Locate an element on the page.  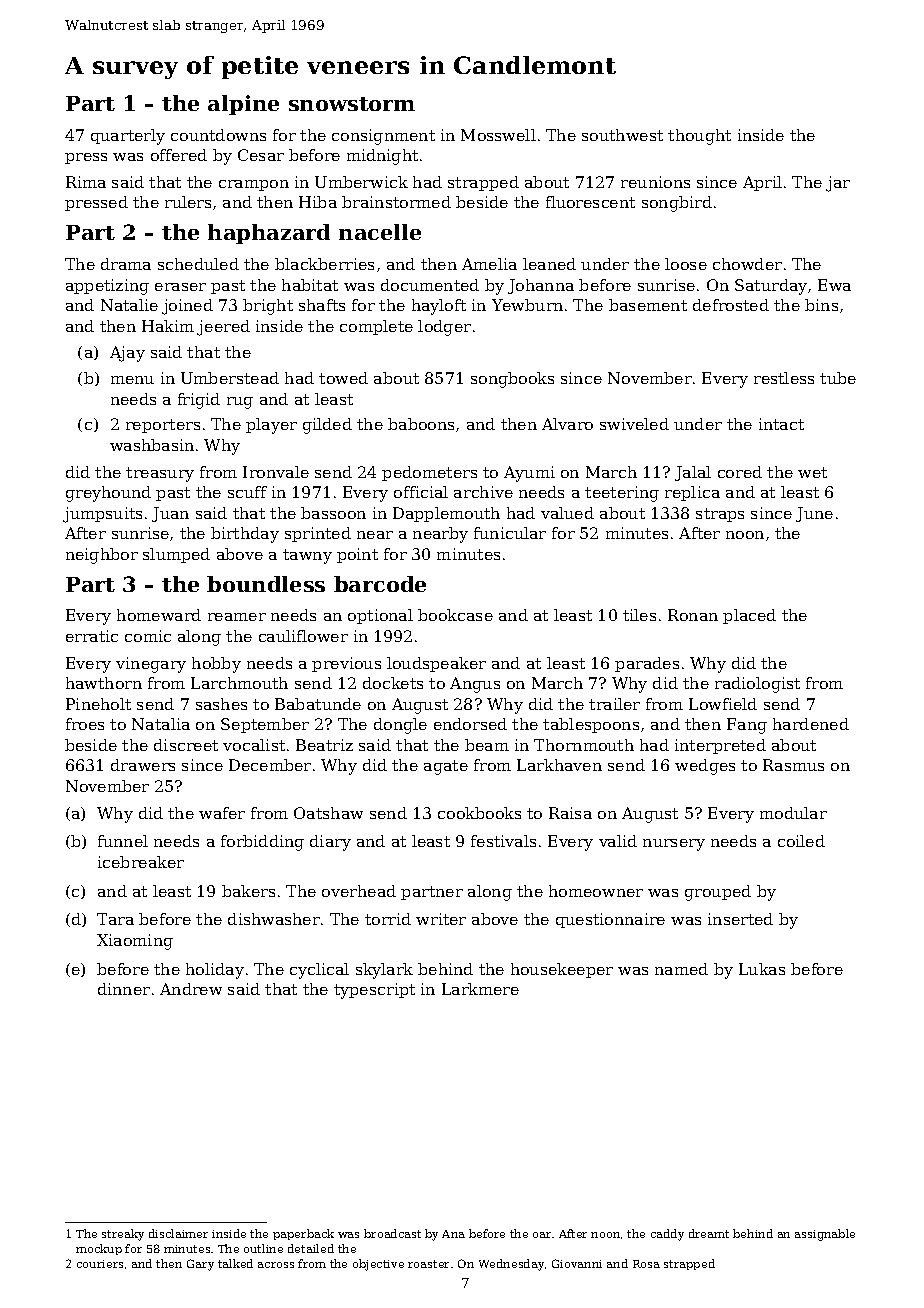
dinner is located at coordinates (124, 989).
